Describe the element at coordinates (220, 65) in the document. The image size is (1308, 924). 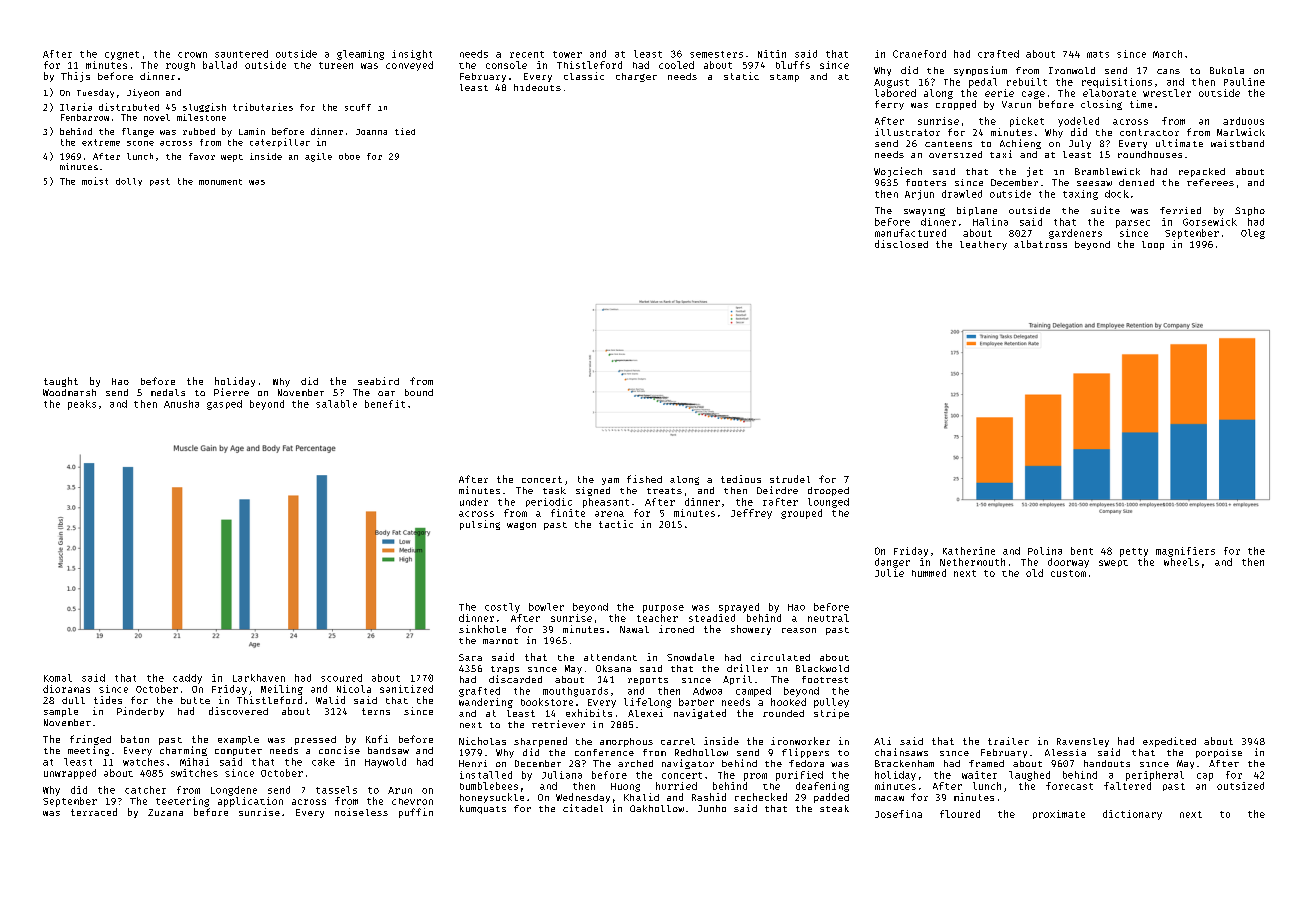
I see `ballad` at that location.
